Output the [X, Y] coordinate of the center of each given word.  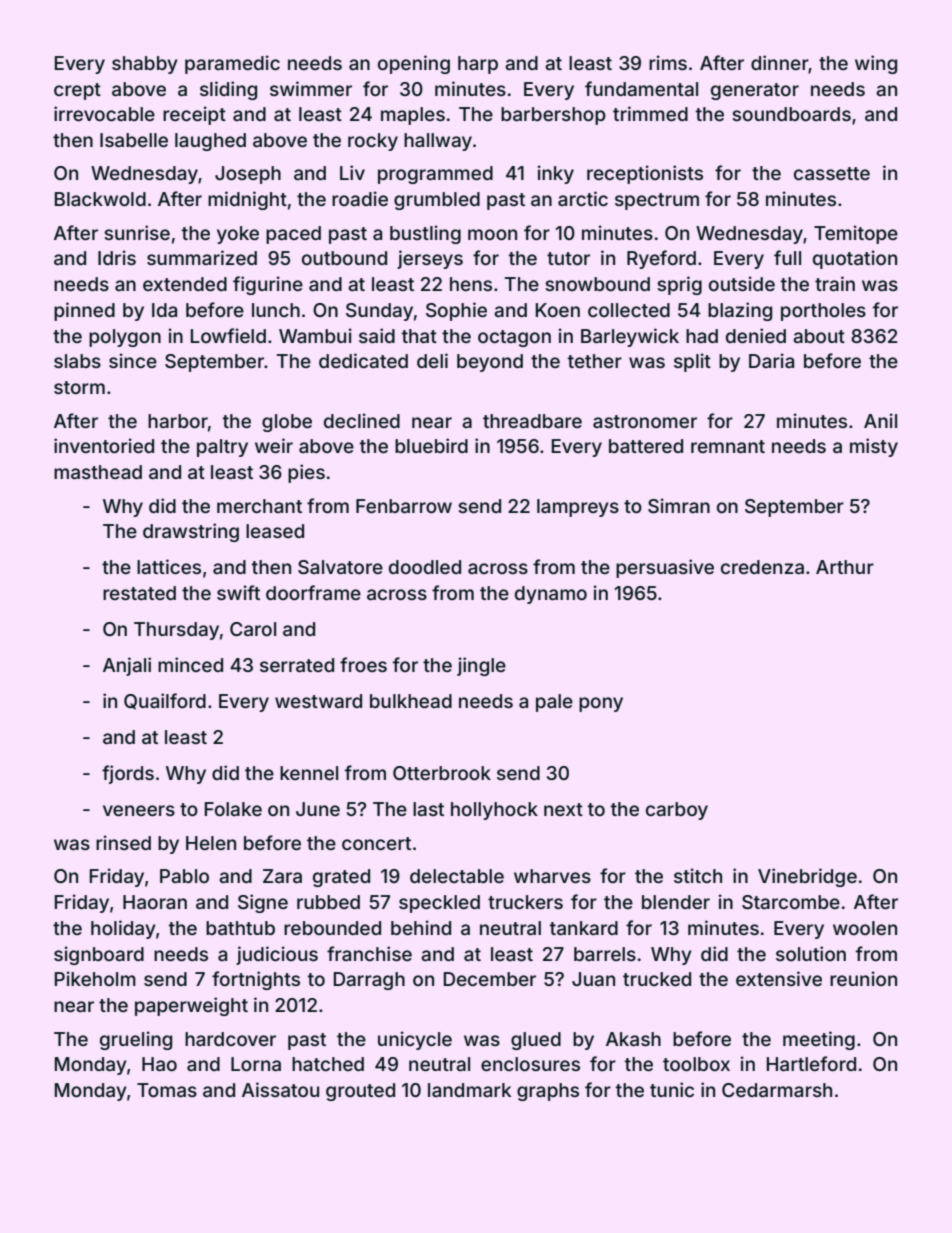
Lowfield [228, 335]
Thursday [176, 631]
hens [471, 284]
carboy [677, 811]
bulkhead [411, 701]
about [819, 336]
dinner [780, 63]
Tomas [167, 1090]
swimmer [311, 88]
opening [414, 64]
